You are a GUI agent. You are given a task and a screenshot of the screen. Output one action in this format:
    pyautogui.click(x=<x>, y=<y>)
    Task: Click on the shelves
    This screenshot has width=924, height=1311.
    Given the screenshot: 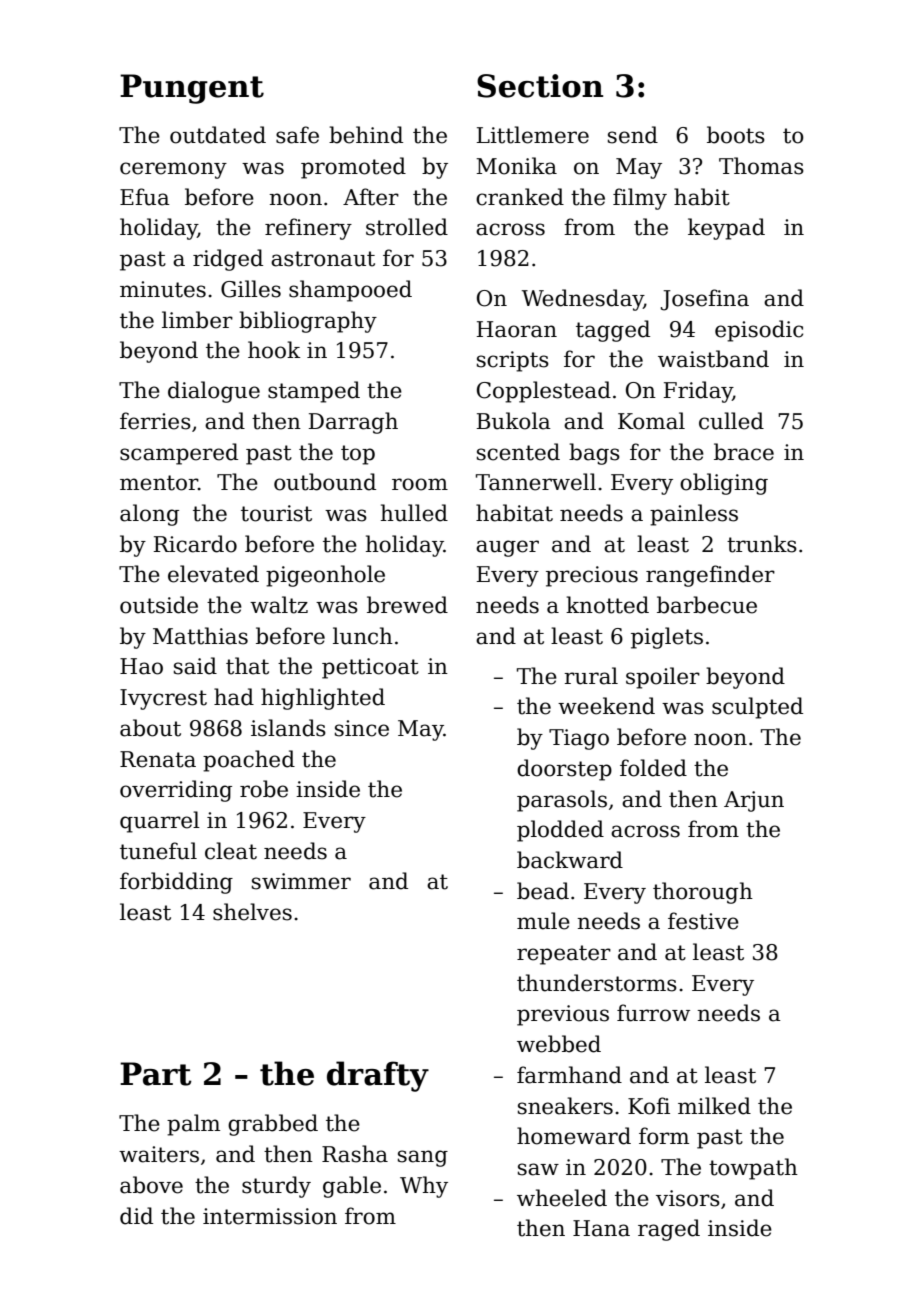 What is the action you would take?
    pyautogui.click(x=252, y=912)
